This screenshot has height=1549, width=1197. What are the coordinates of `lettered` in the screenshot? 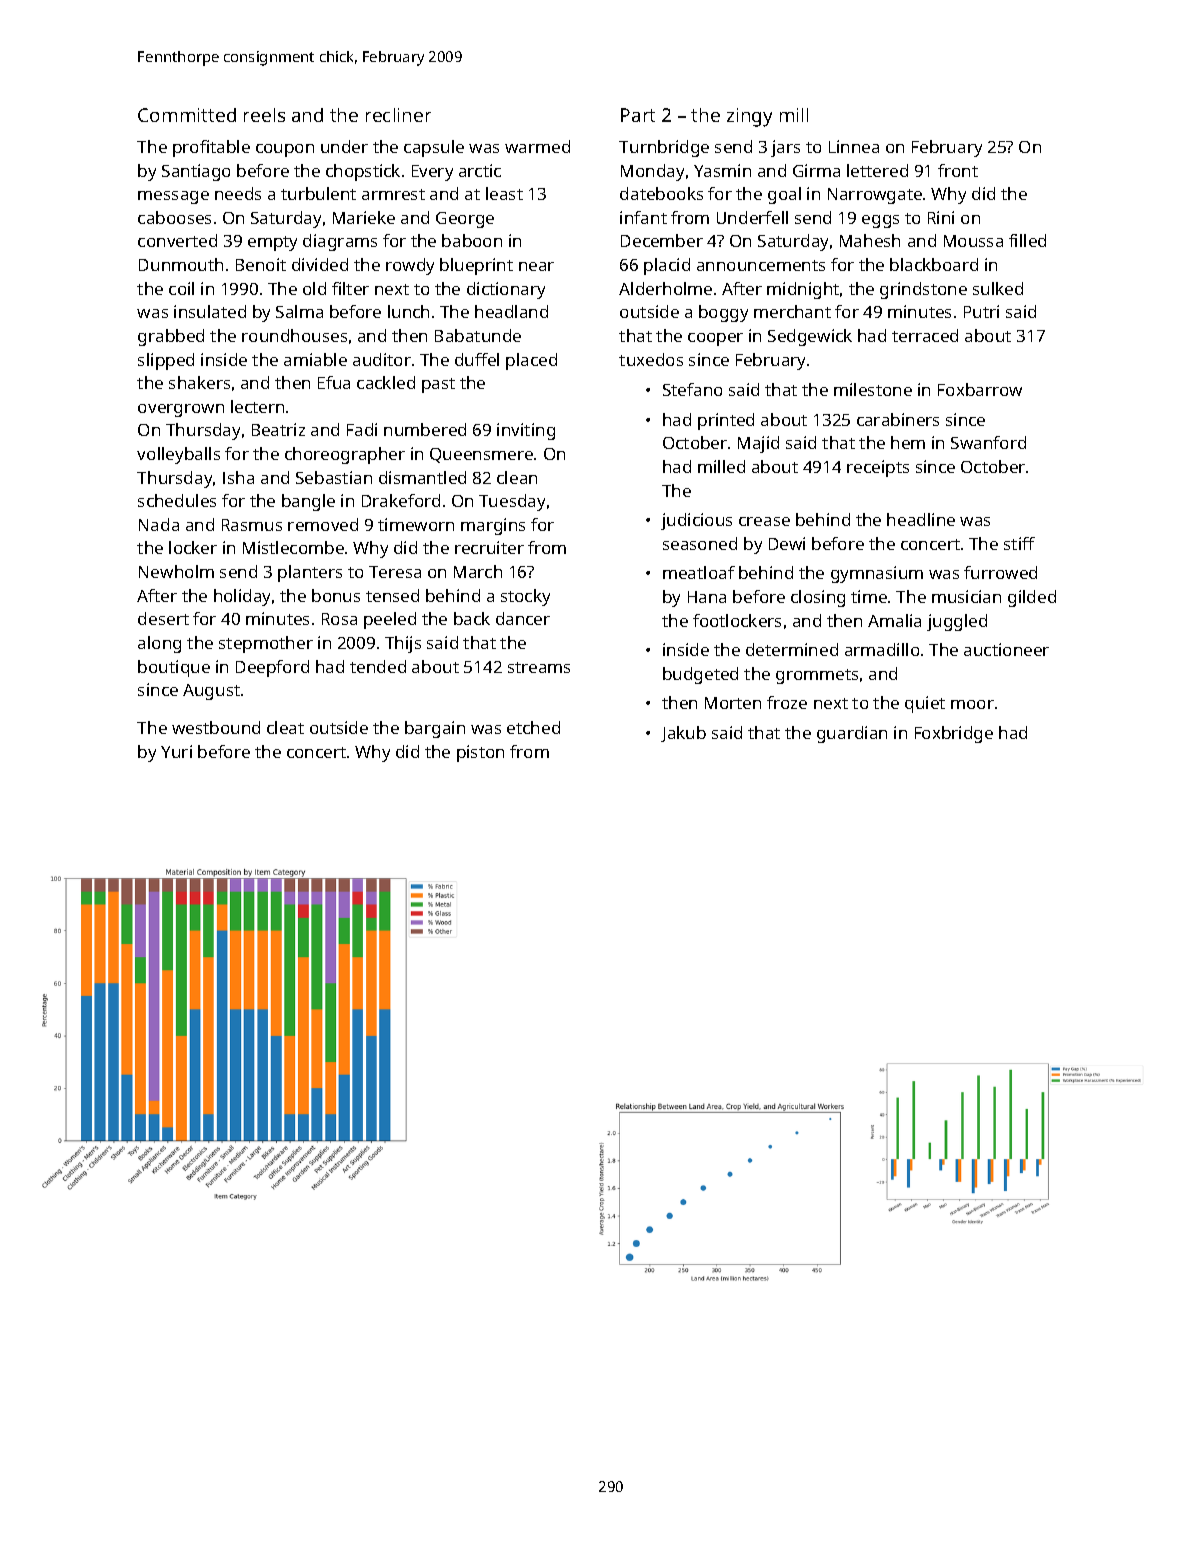 It's located at (877, 170).
